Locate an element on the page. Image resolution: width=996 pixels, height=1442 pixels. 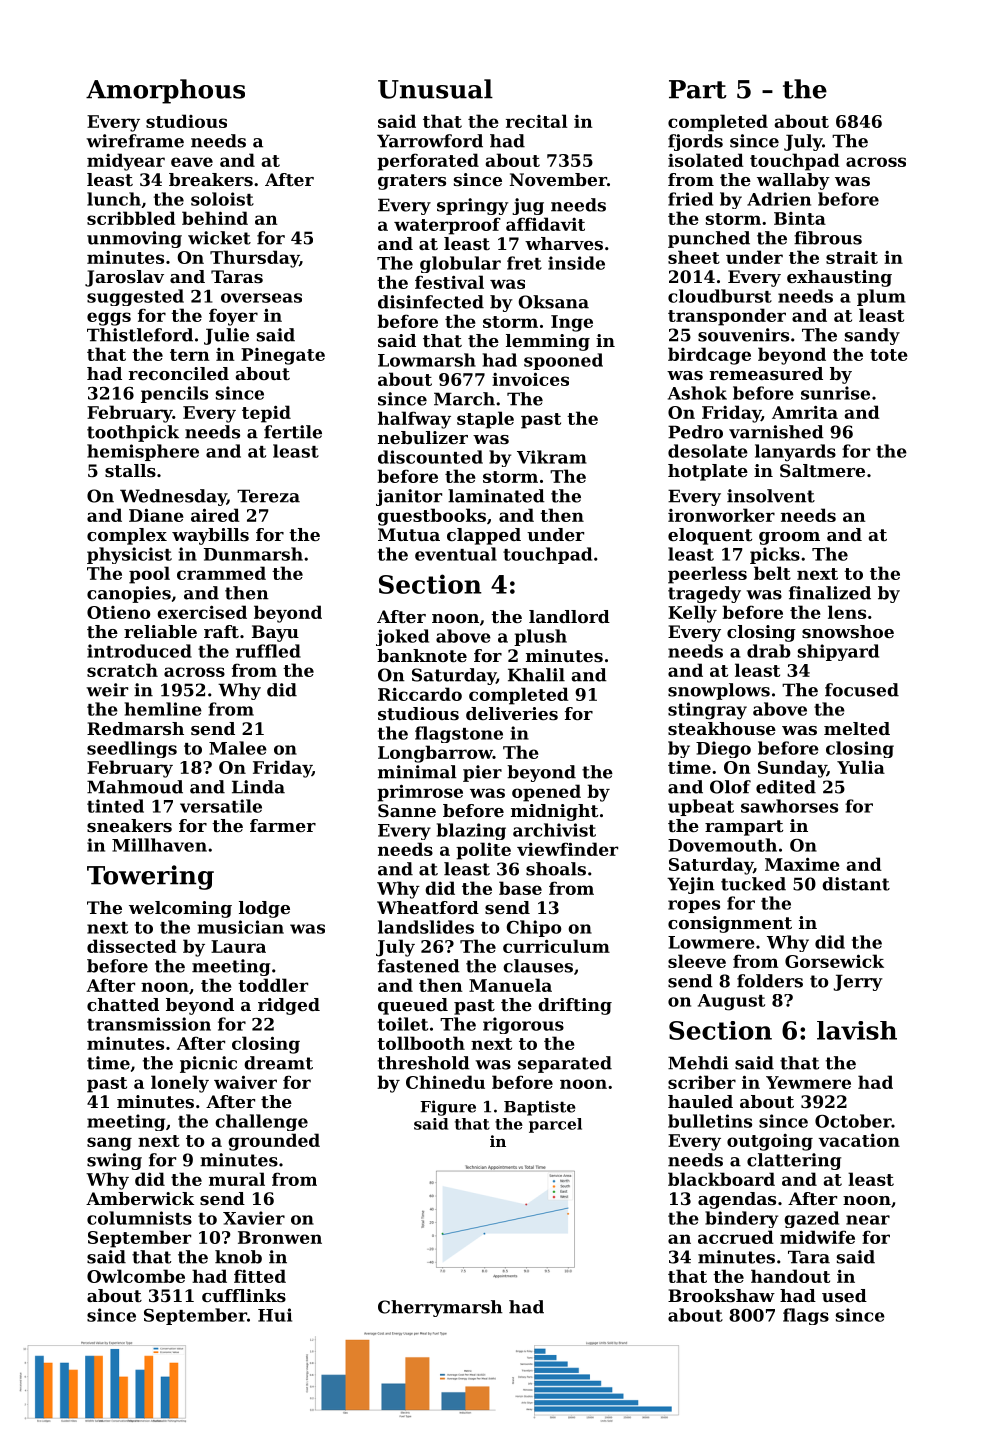
Amorphous is located at coordinates (165, 91).
